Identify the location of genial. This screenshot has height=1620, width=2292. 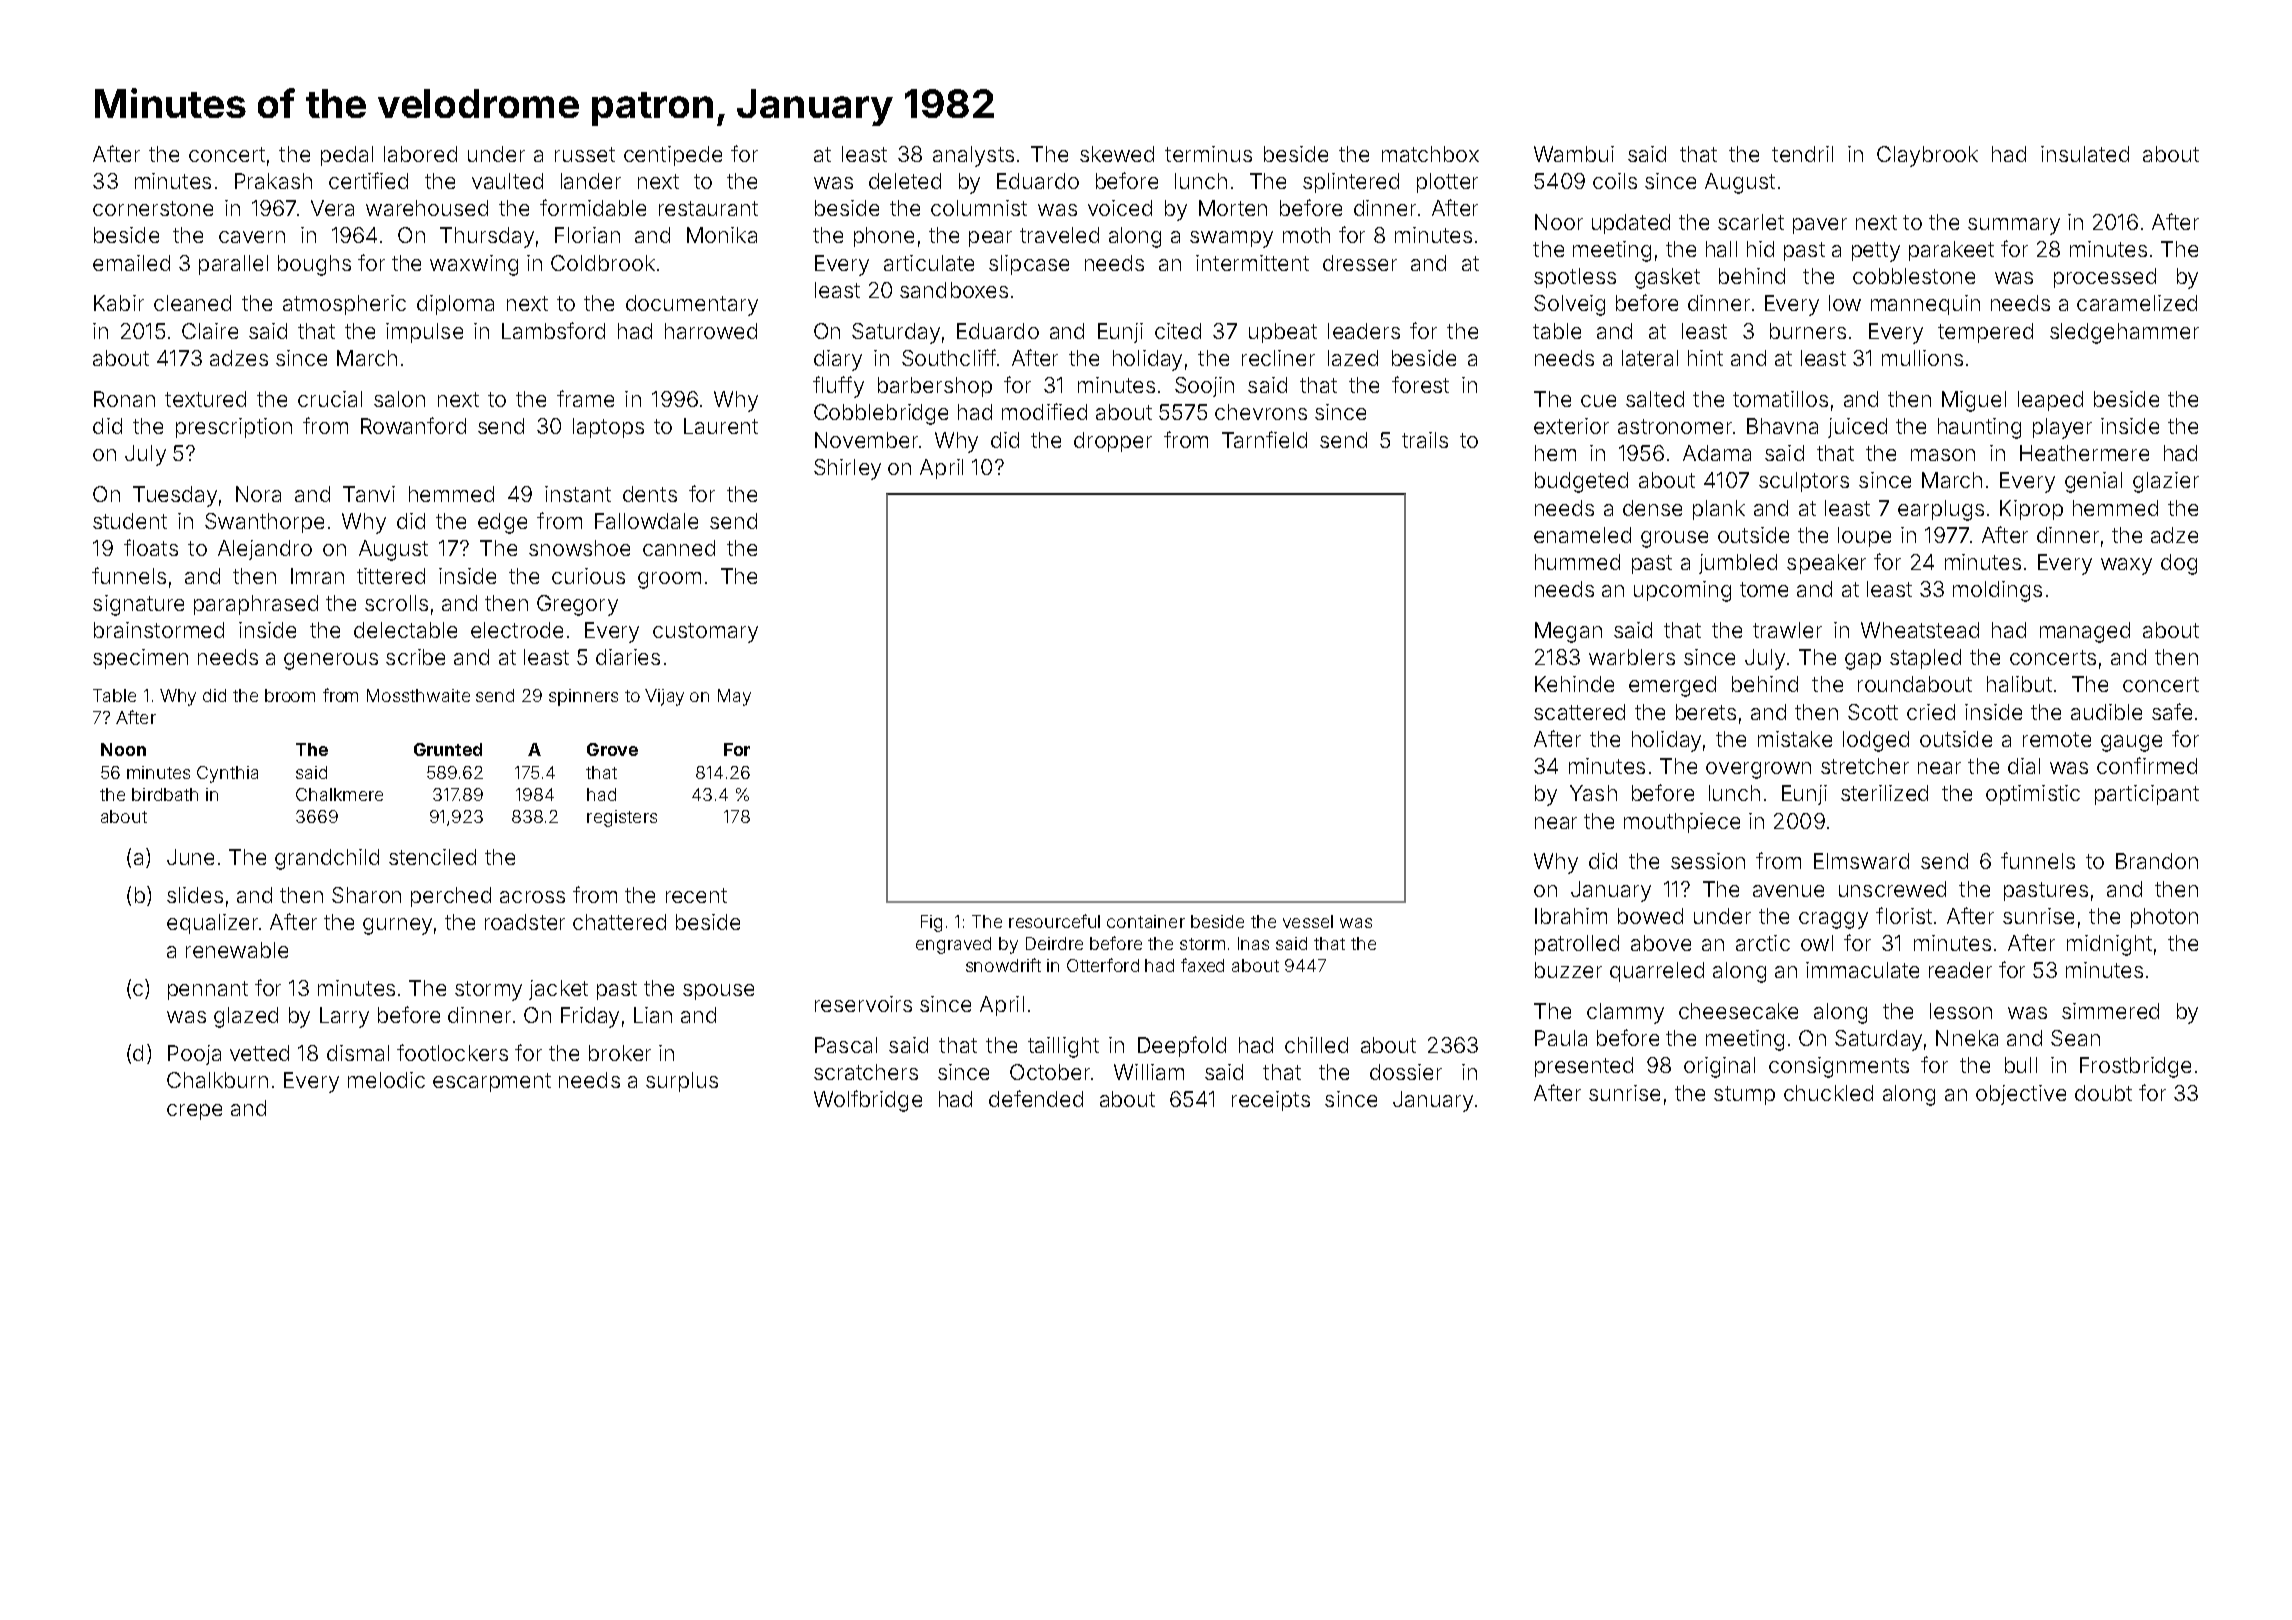
(2093, 482).
